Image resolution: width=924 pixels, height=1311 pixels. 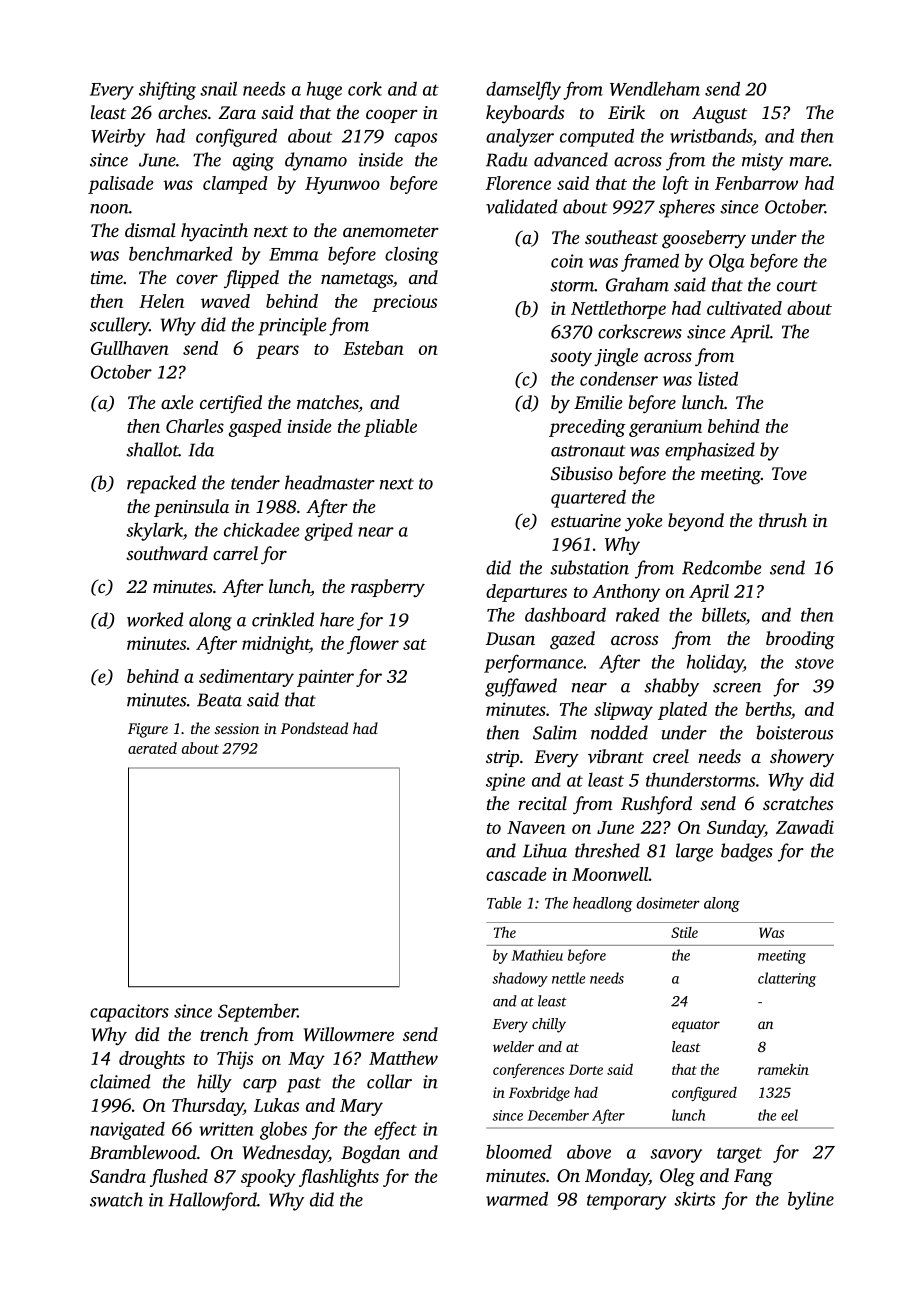 I want to click on sooty, so click(x=571, y=359).
